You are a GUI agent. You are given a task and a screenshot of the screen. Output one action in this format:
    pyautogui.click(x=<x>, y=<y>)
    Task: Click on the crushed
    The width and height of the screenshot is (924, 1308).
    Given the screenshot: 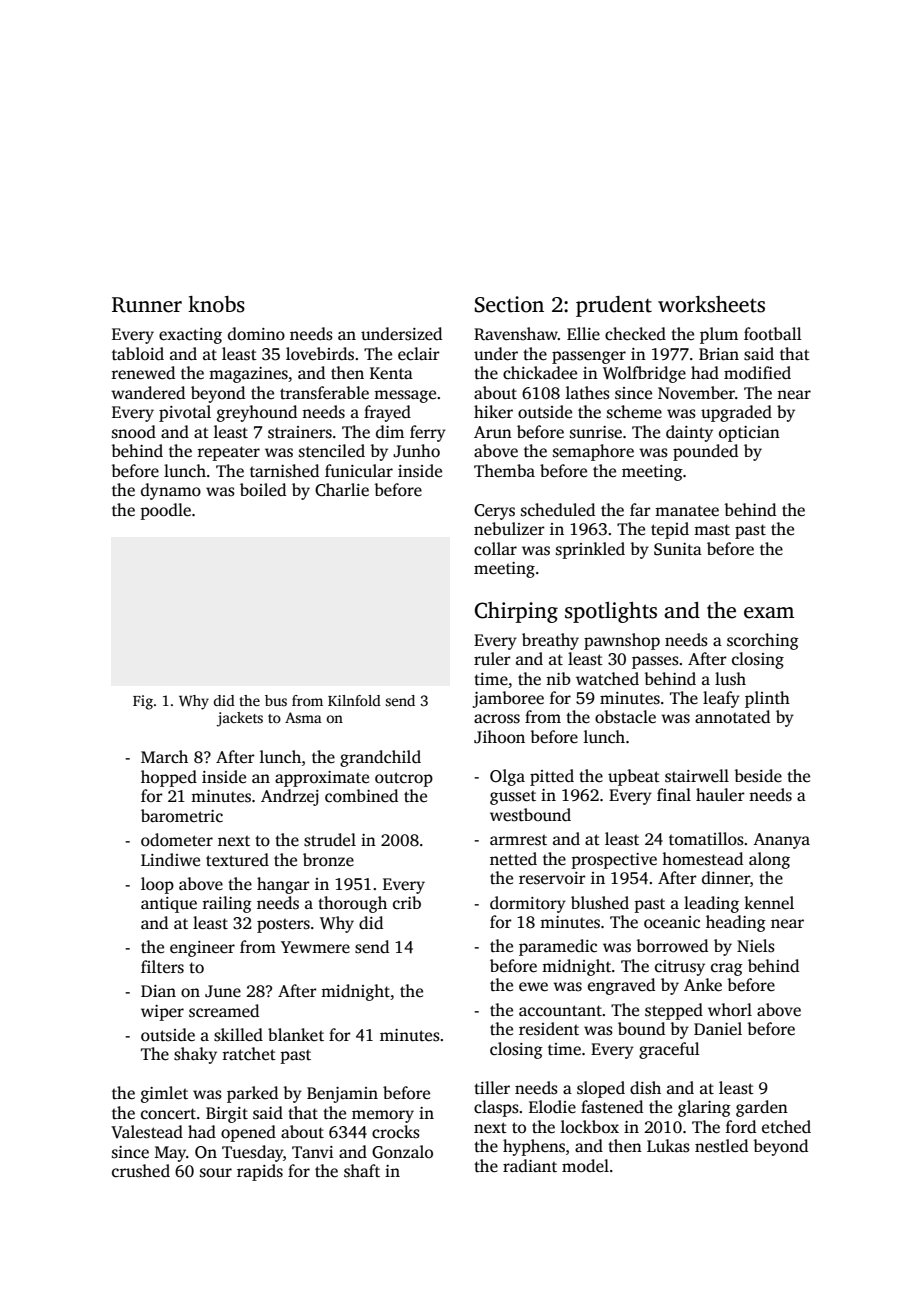 What is the action you would take?
    pyautogui.click(x=141, y=1171)
